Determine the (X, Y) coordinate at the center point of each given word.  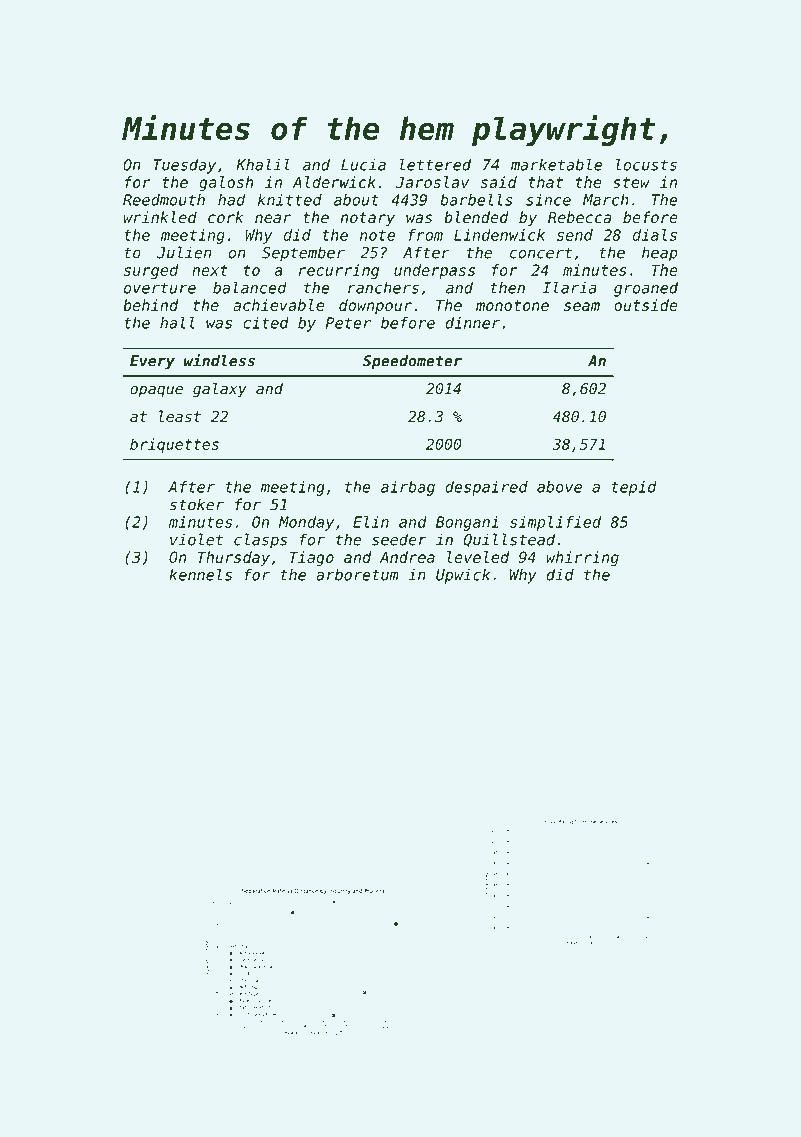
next (210, 270)
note (377, 235)
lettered (435, 164)
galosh (226, 183)
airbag (408, 488)
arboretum (357, 575)
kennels (200, 574)
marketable (556, 164)
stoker (197, 504)
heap (660, 254)
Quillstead (509, 540)
